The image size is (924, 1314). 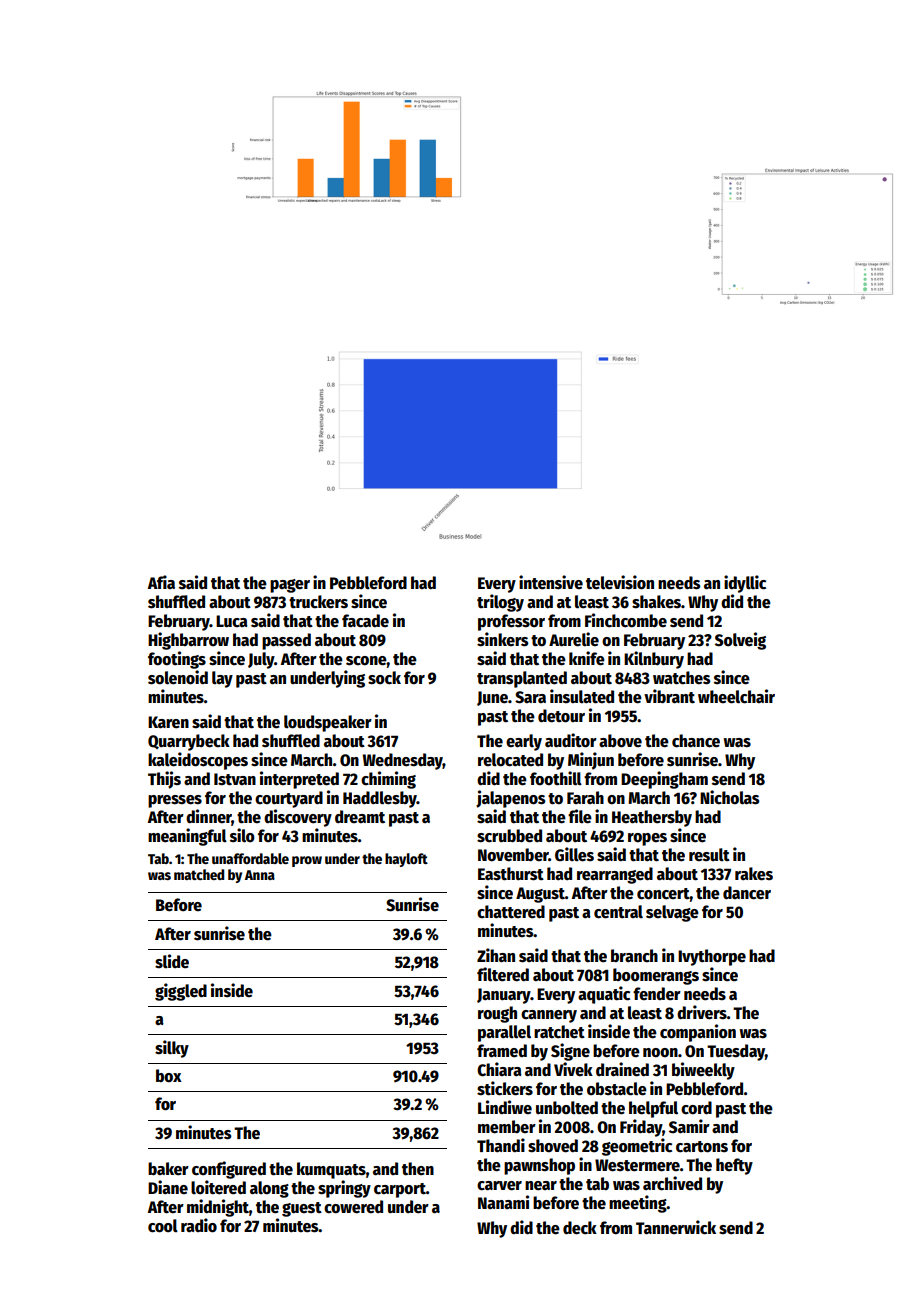 What do you see at coordinates (269, 1189) in the image?
I see `along` at bounding box center [269, 1189].
